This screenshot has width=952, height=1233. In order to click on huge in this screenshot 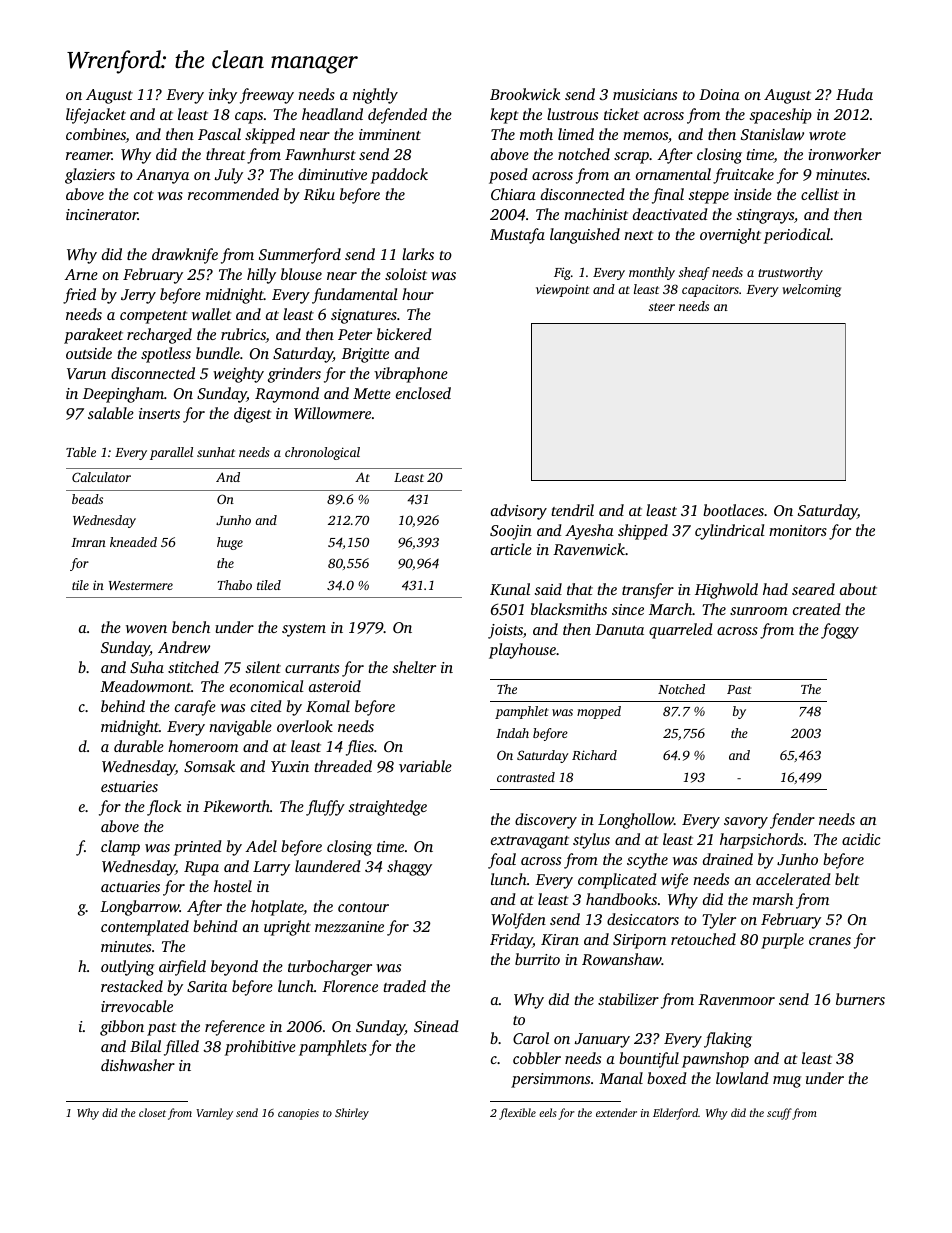, I will do `click(230, 543)`.
